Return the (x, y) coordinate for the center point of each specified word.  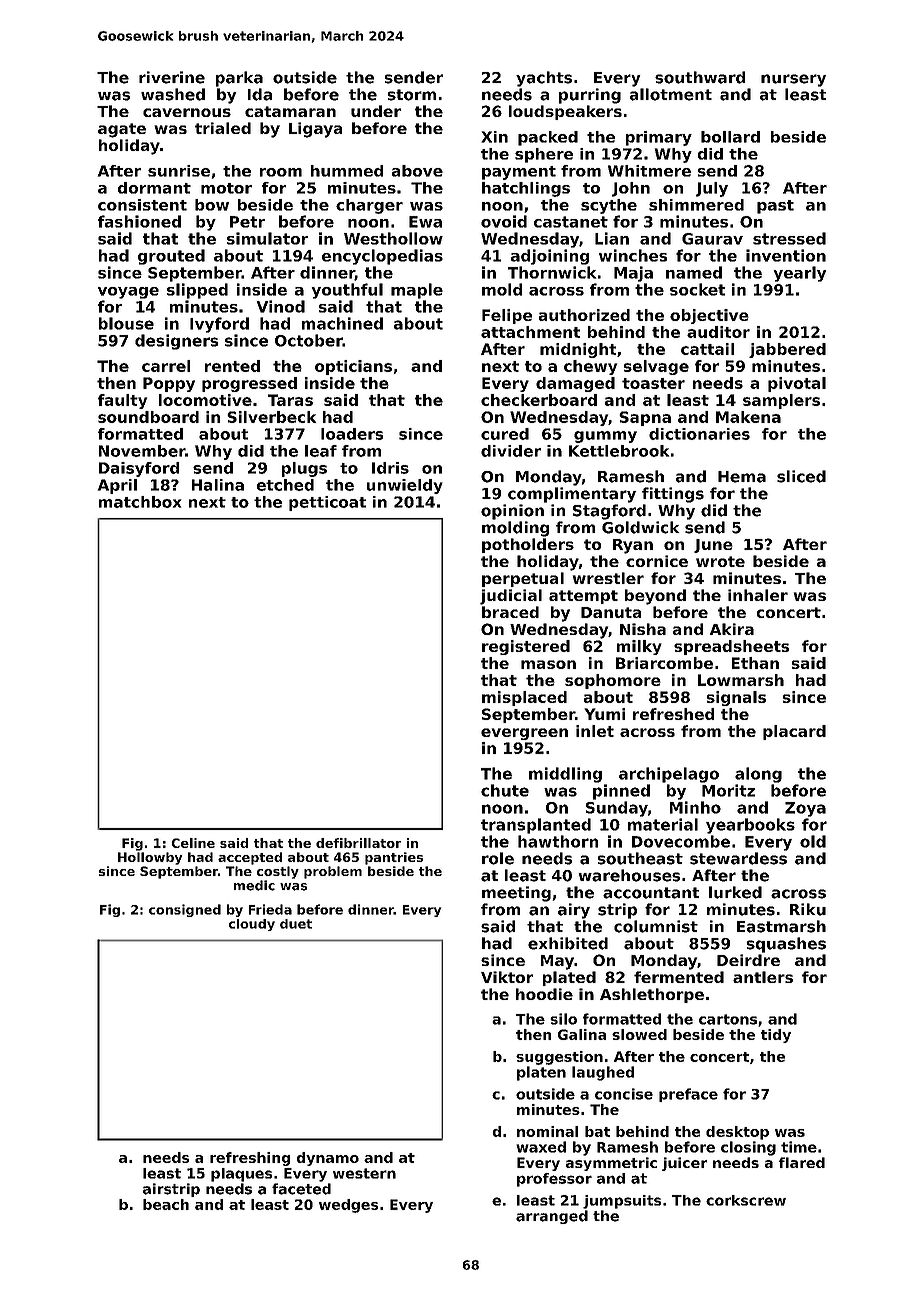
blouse (126, 323)
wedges (348, 1206)
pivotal (797, 384)
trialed (223, 128)
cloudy (252, 925)
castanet (571, 222)
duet (296, 924)
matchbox (140, 502)
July (712, 189)
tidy (776, 1036)
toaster (653, 383)
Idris (390, 468)
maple (417, 291)
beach (166, 1204)
